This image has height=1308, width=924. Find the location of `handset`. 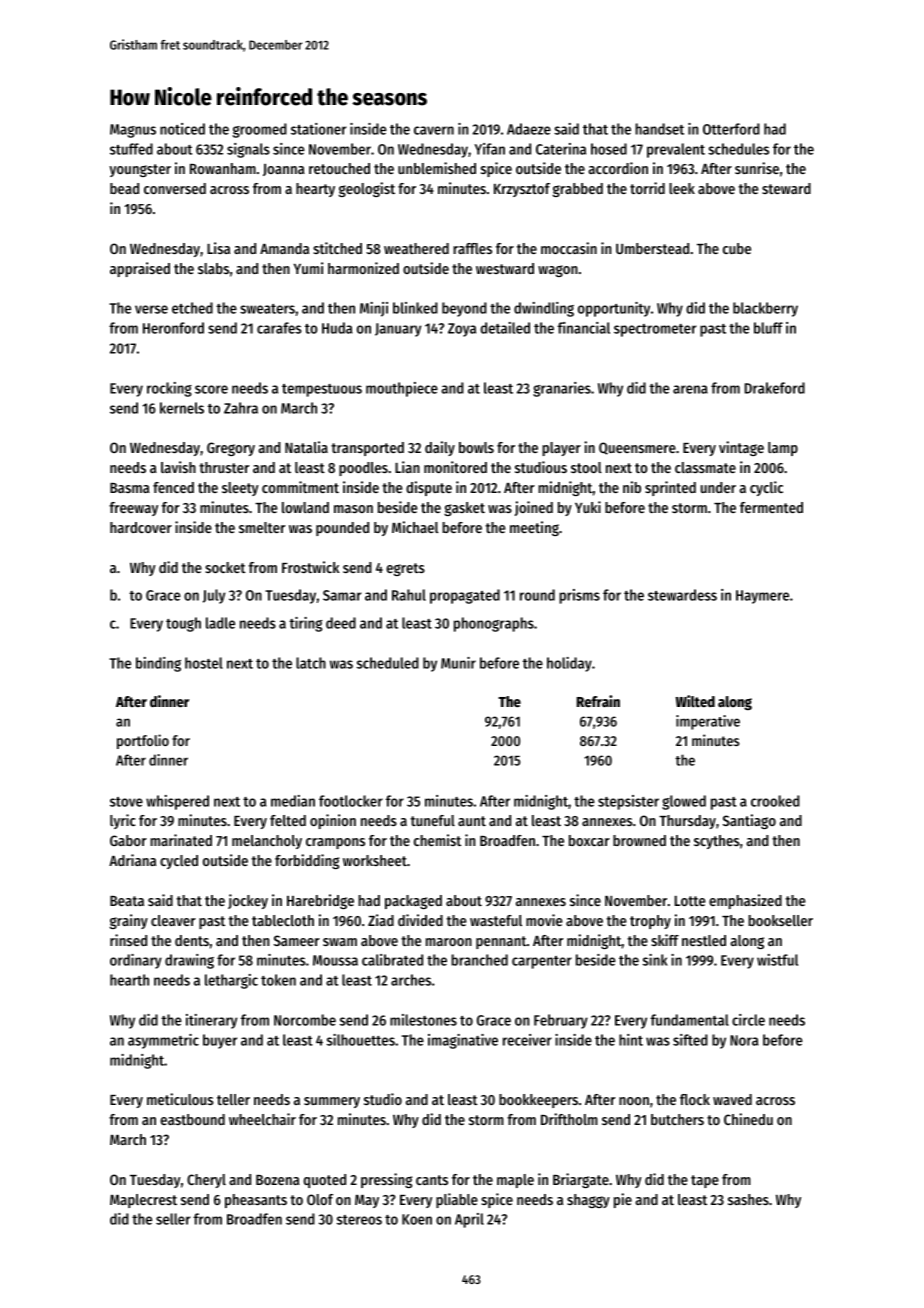

handset is located at coordinates (659, 129).
